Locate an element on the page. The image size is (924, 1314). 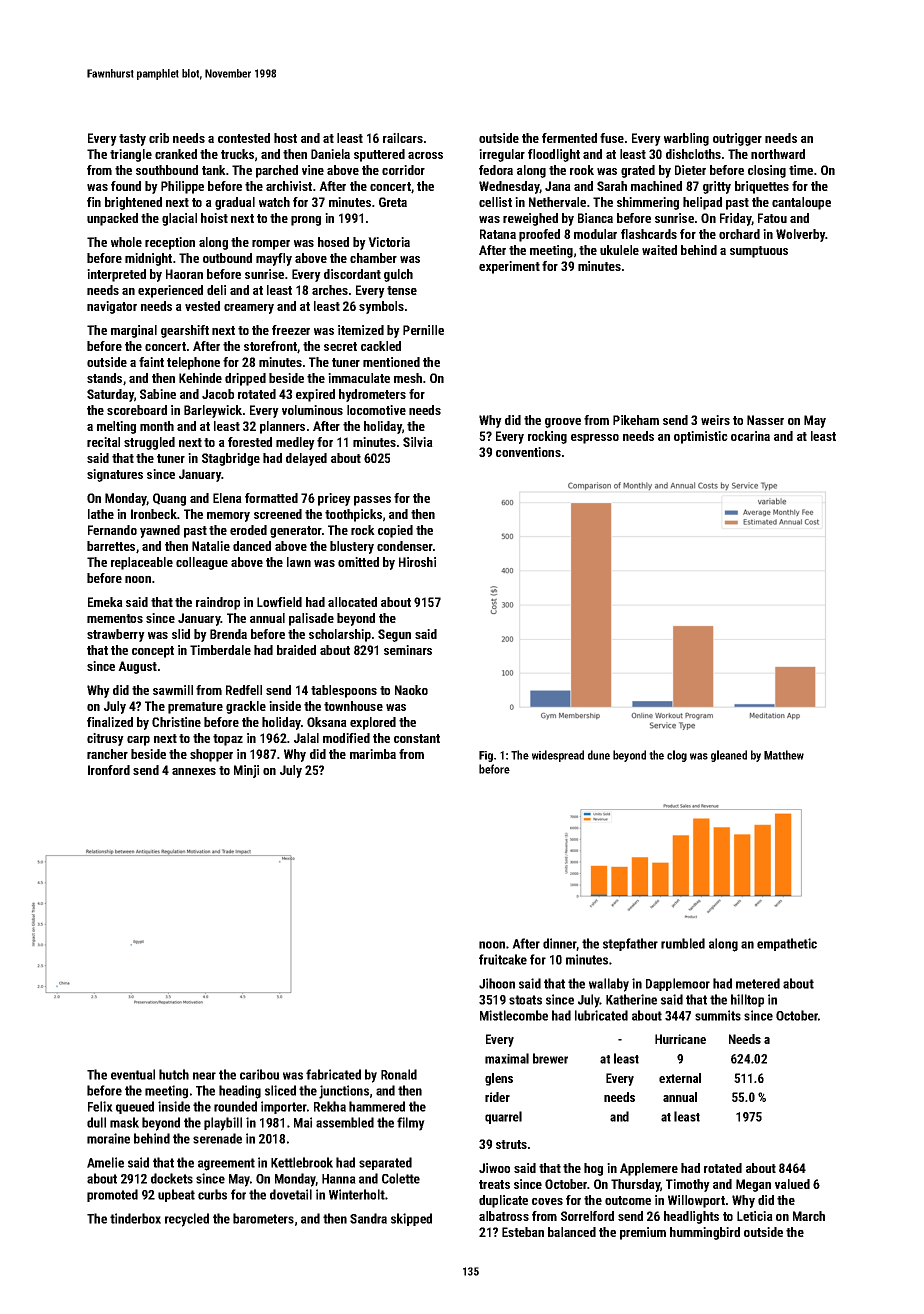
promoted is located at coordinates (112, 1195).
